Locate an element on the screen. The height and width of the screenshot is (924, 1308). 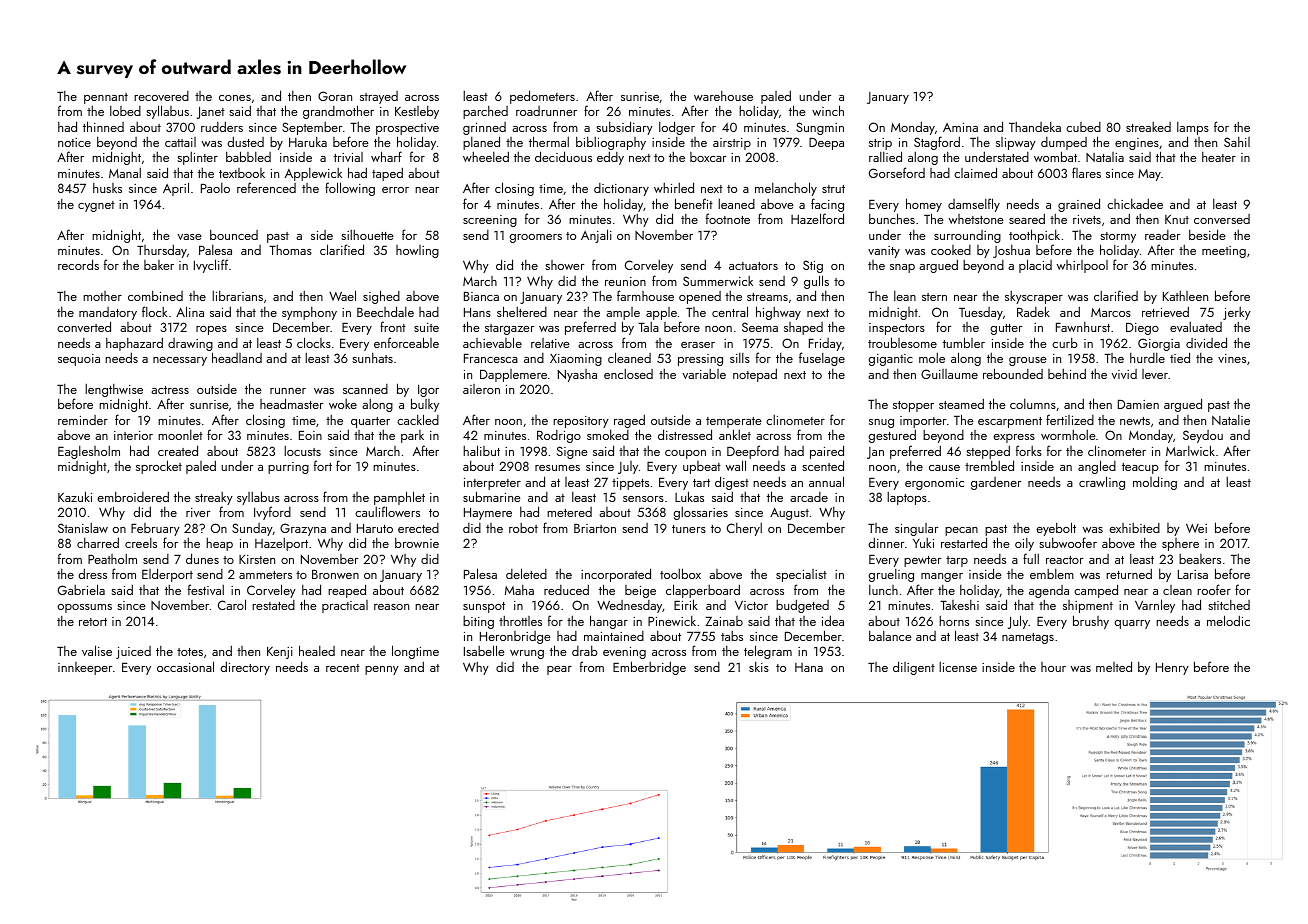
bulky is located at coordinates (425, 405).
